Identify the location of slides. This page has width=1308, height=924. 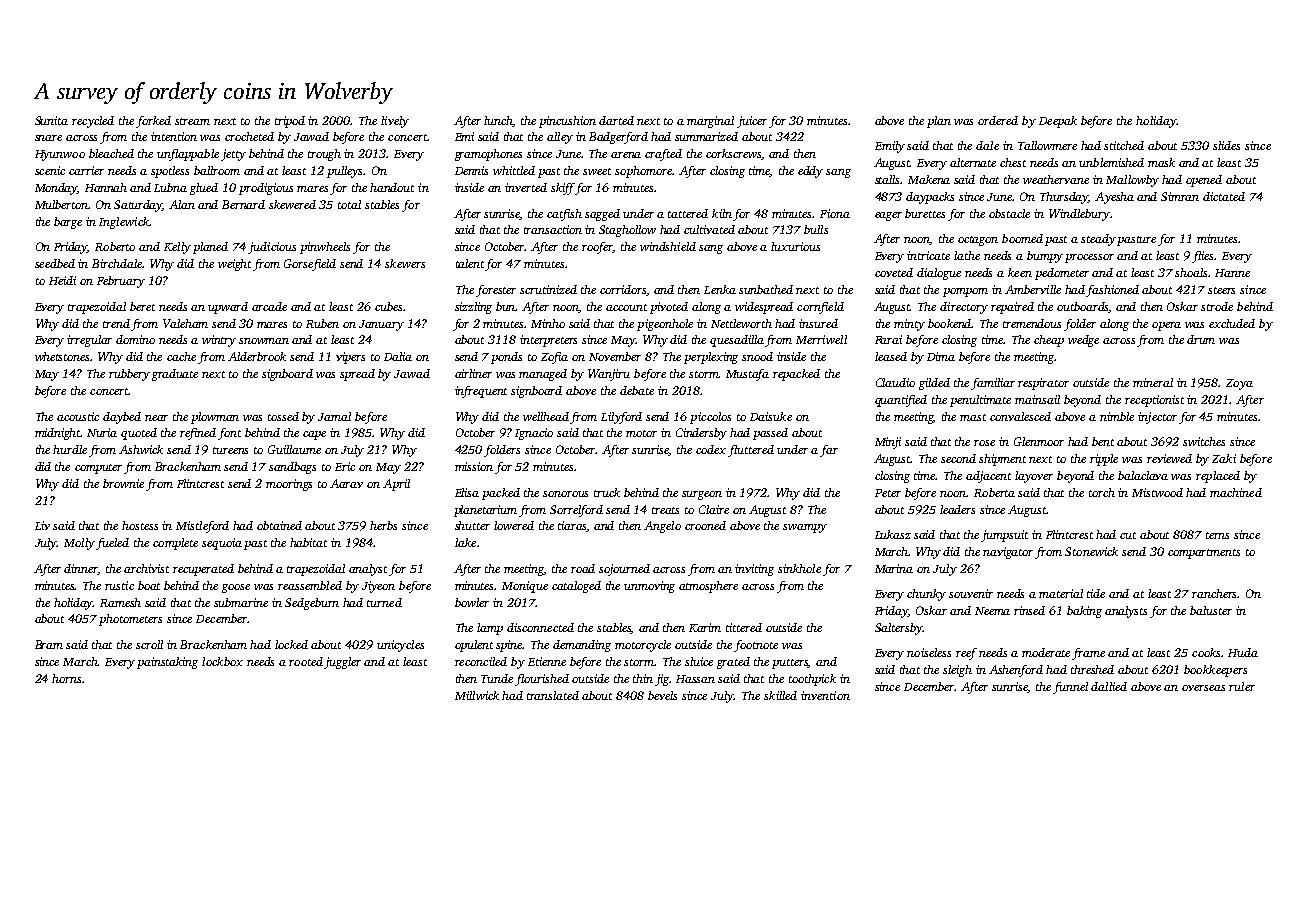
(1226, 145).
